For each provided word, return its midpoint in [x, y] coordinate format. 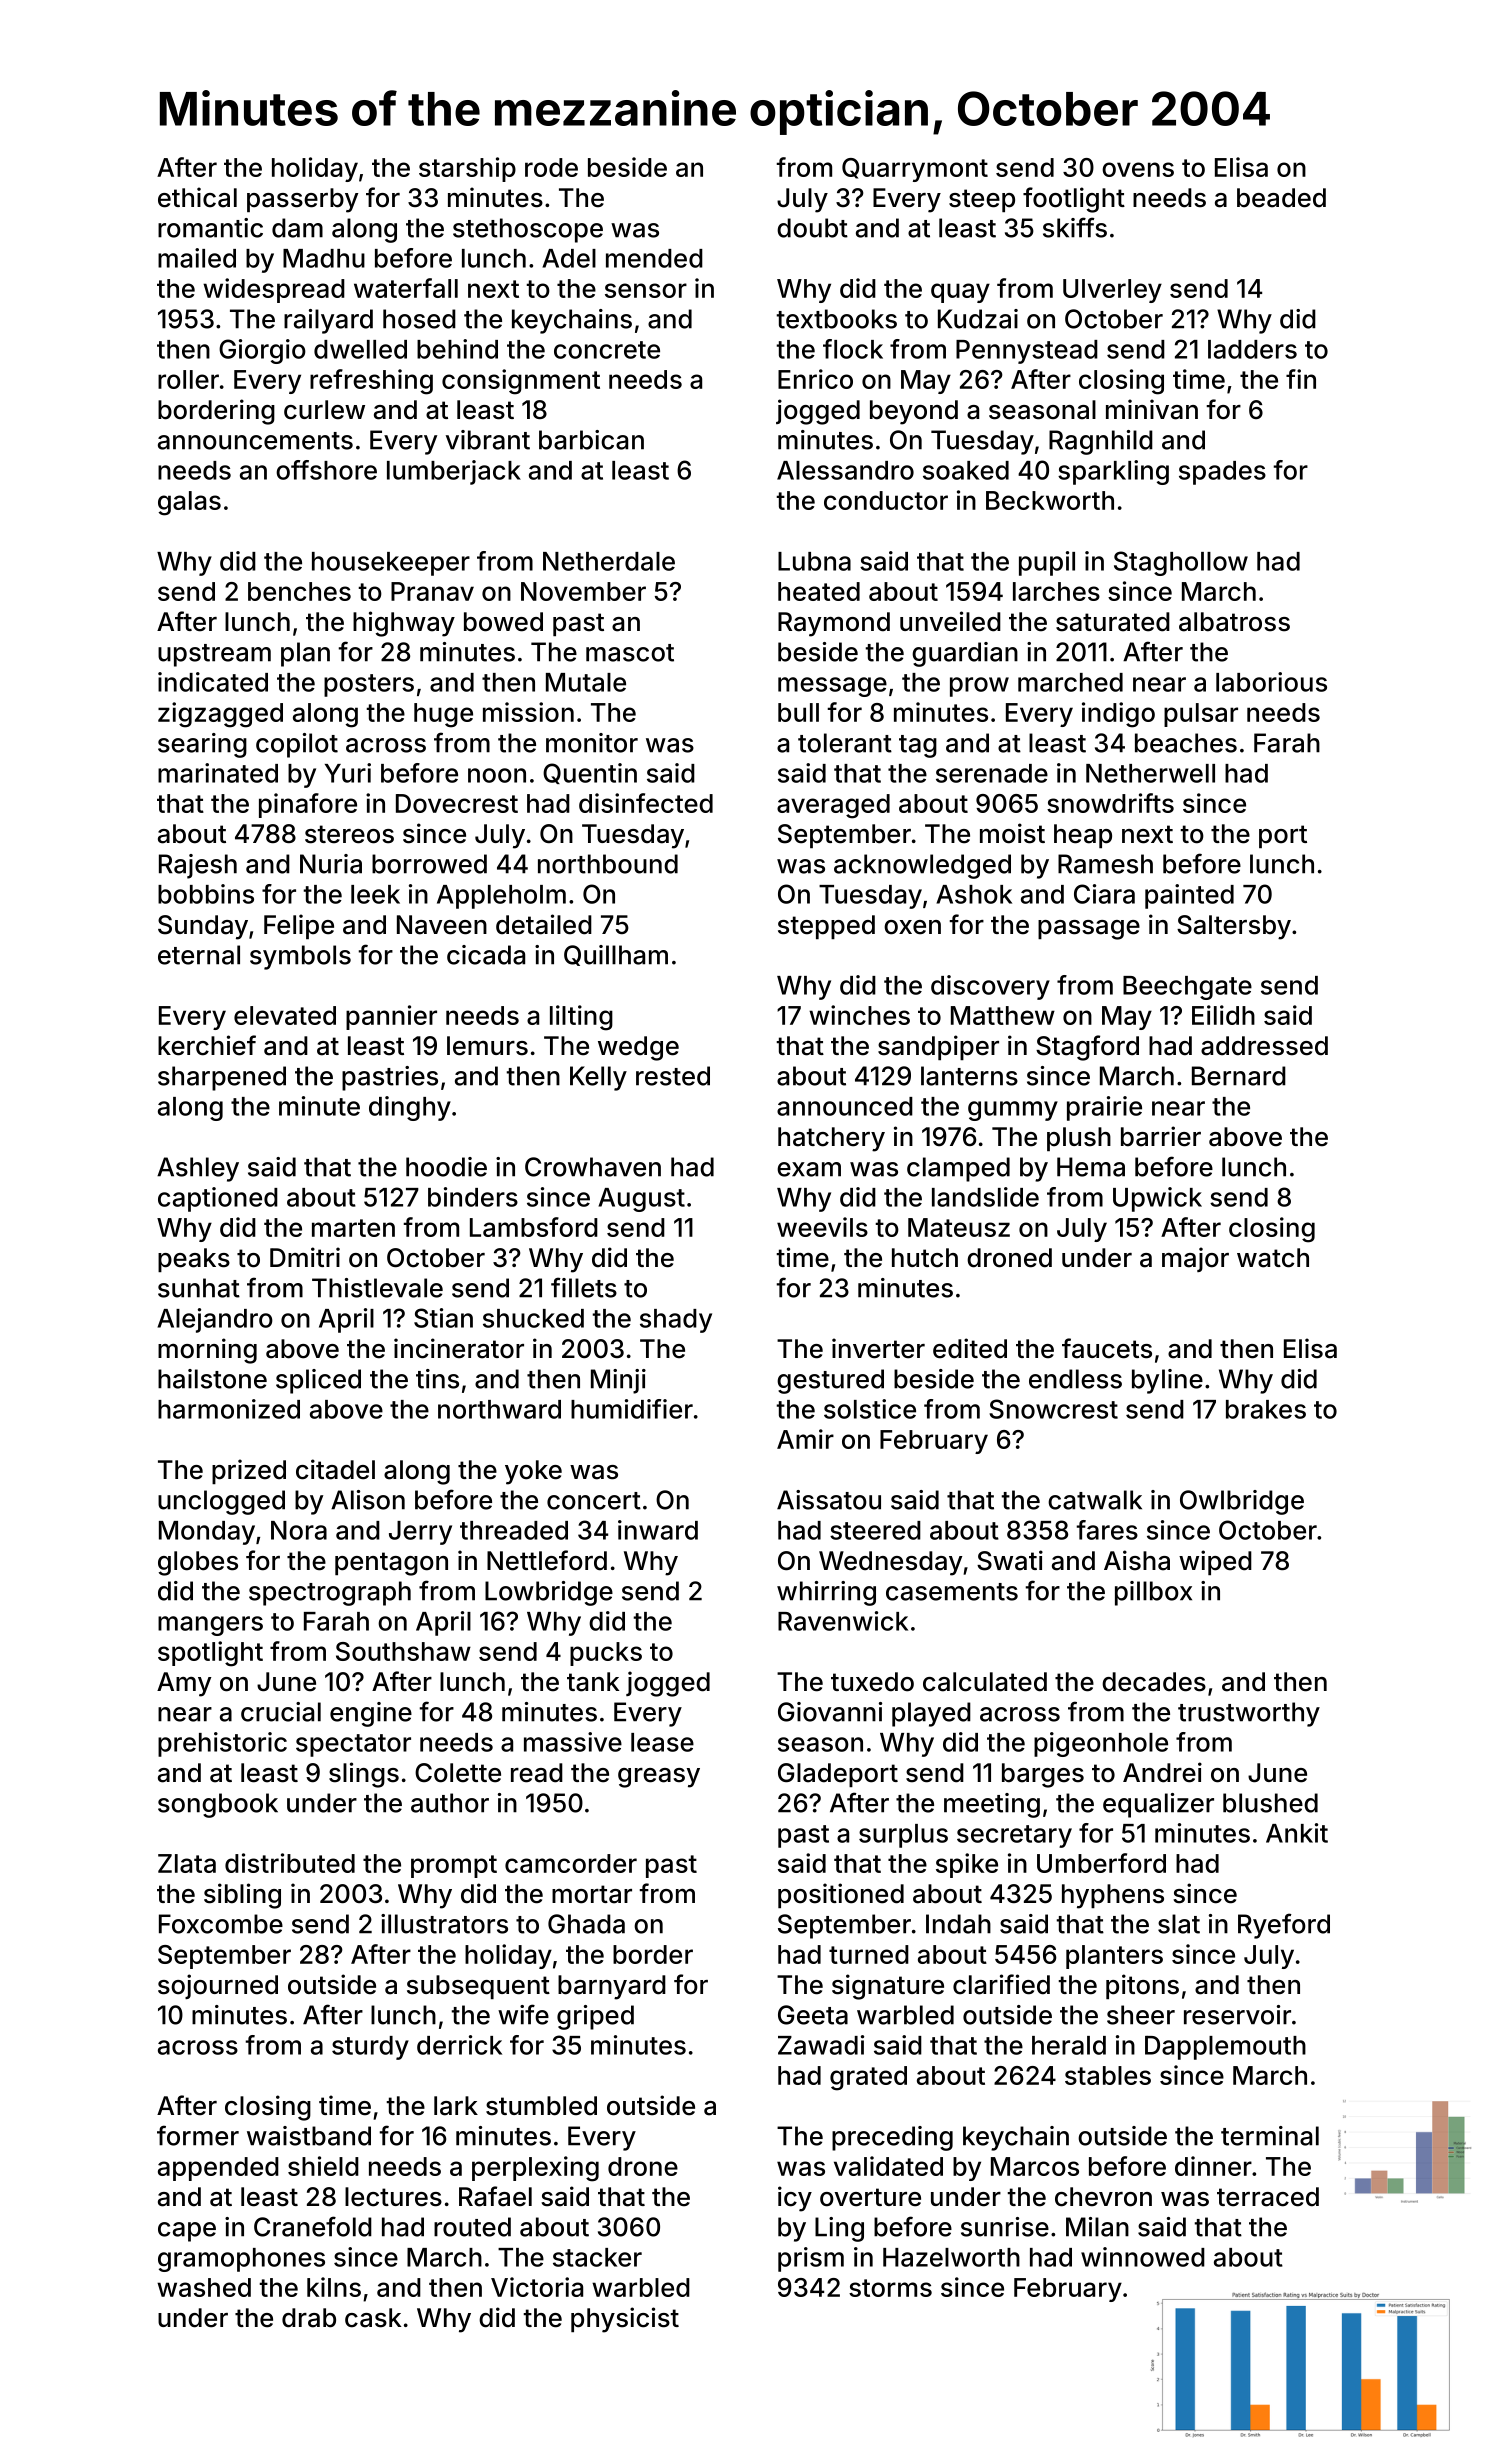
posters [369, 685]
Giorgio [262, 351]
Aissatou [829, 1500]
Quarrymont [915, 170]
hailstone [212, 1379]
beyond [914, 412]
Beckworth [1050, 500]
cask [373, 2318]
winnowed [1143, 2257]
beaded [1281, 198]
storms [890, 2288]
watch [1273, 1258]
